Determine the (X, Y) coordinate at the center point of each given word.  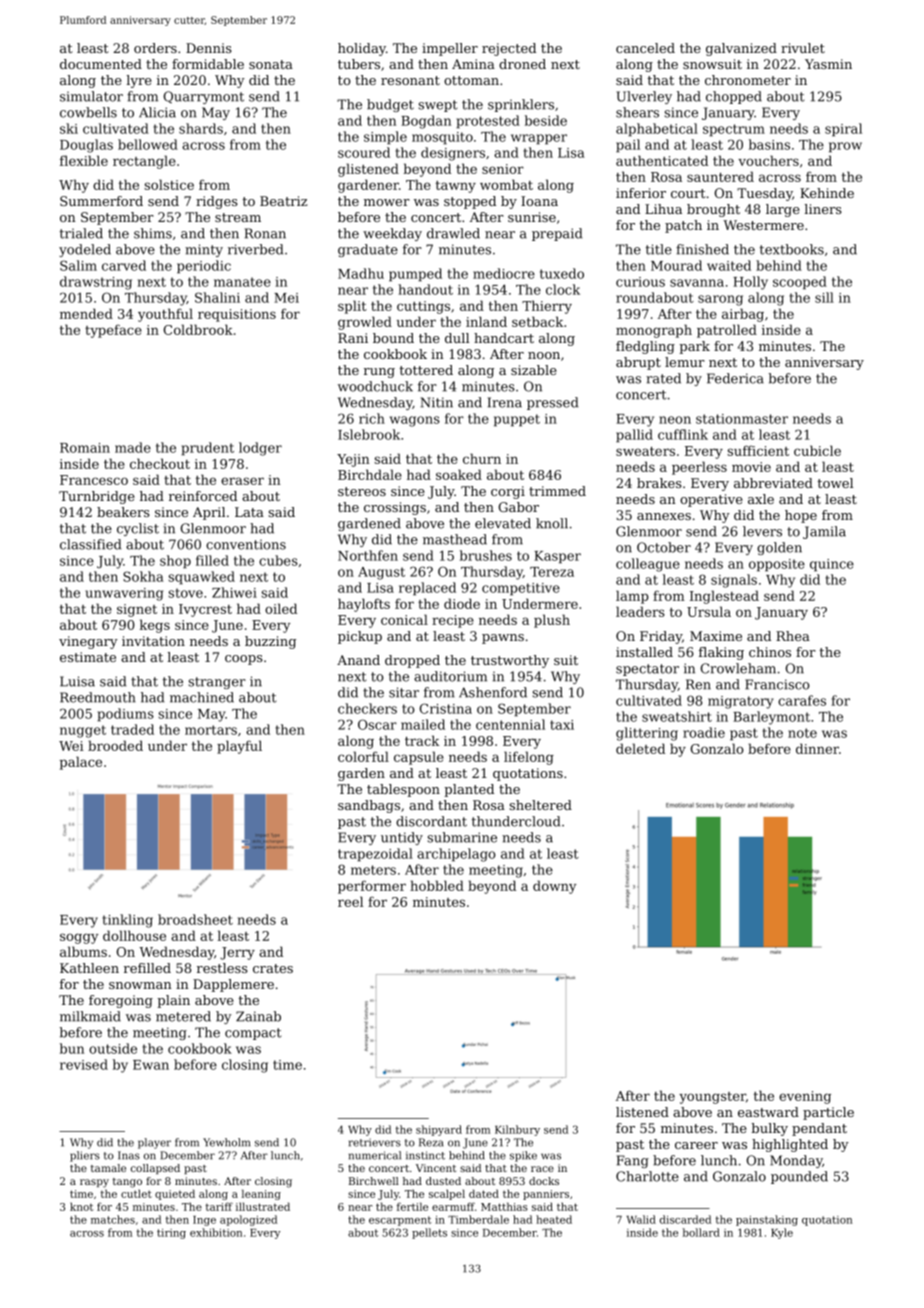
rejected (509, 49)
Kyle (782, 1233)
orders (155, 48)
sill (824, 297)
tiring (171, 1234)
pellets (429, 1233)
